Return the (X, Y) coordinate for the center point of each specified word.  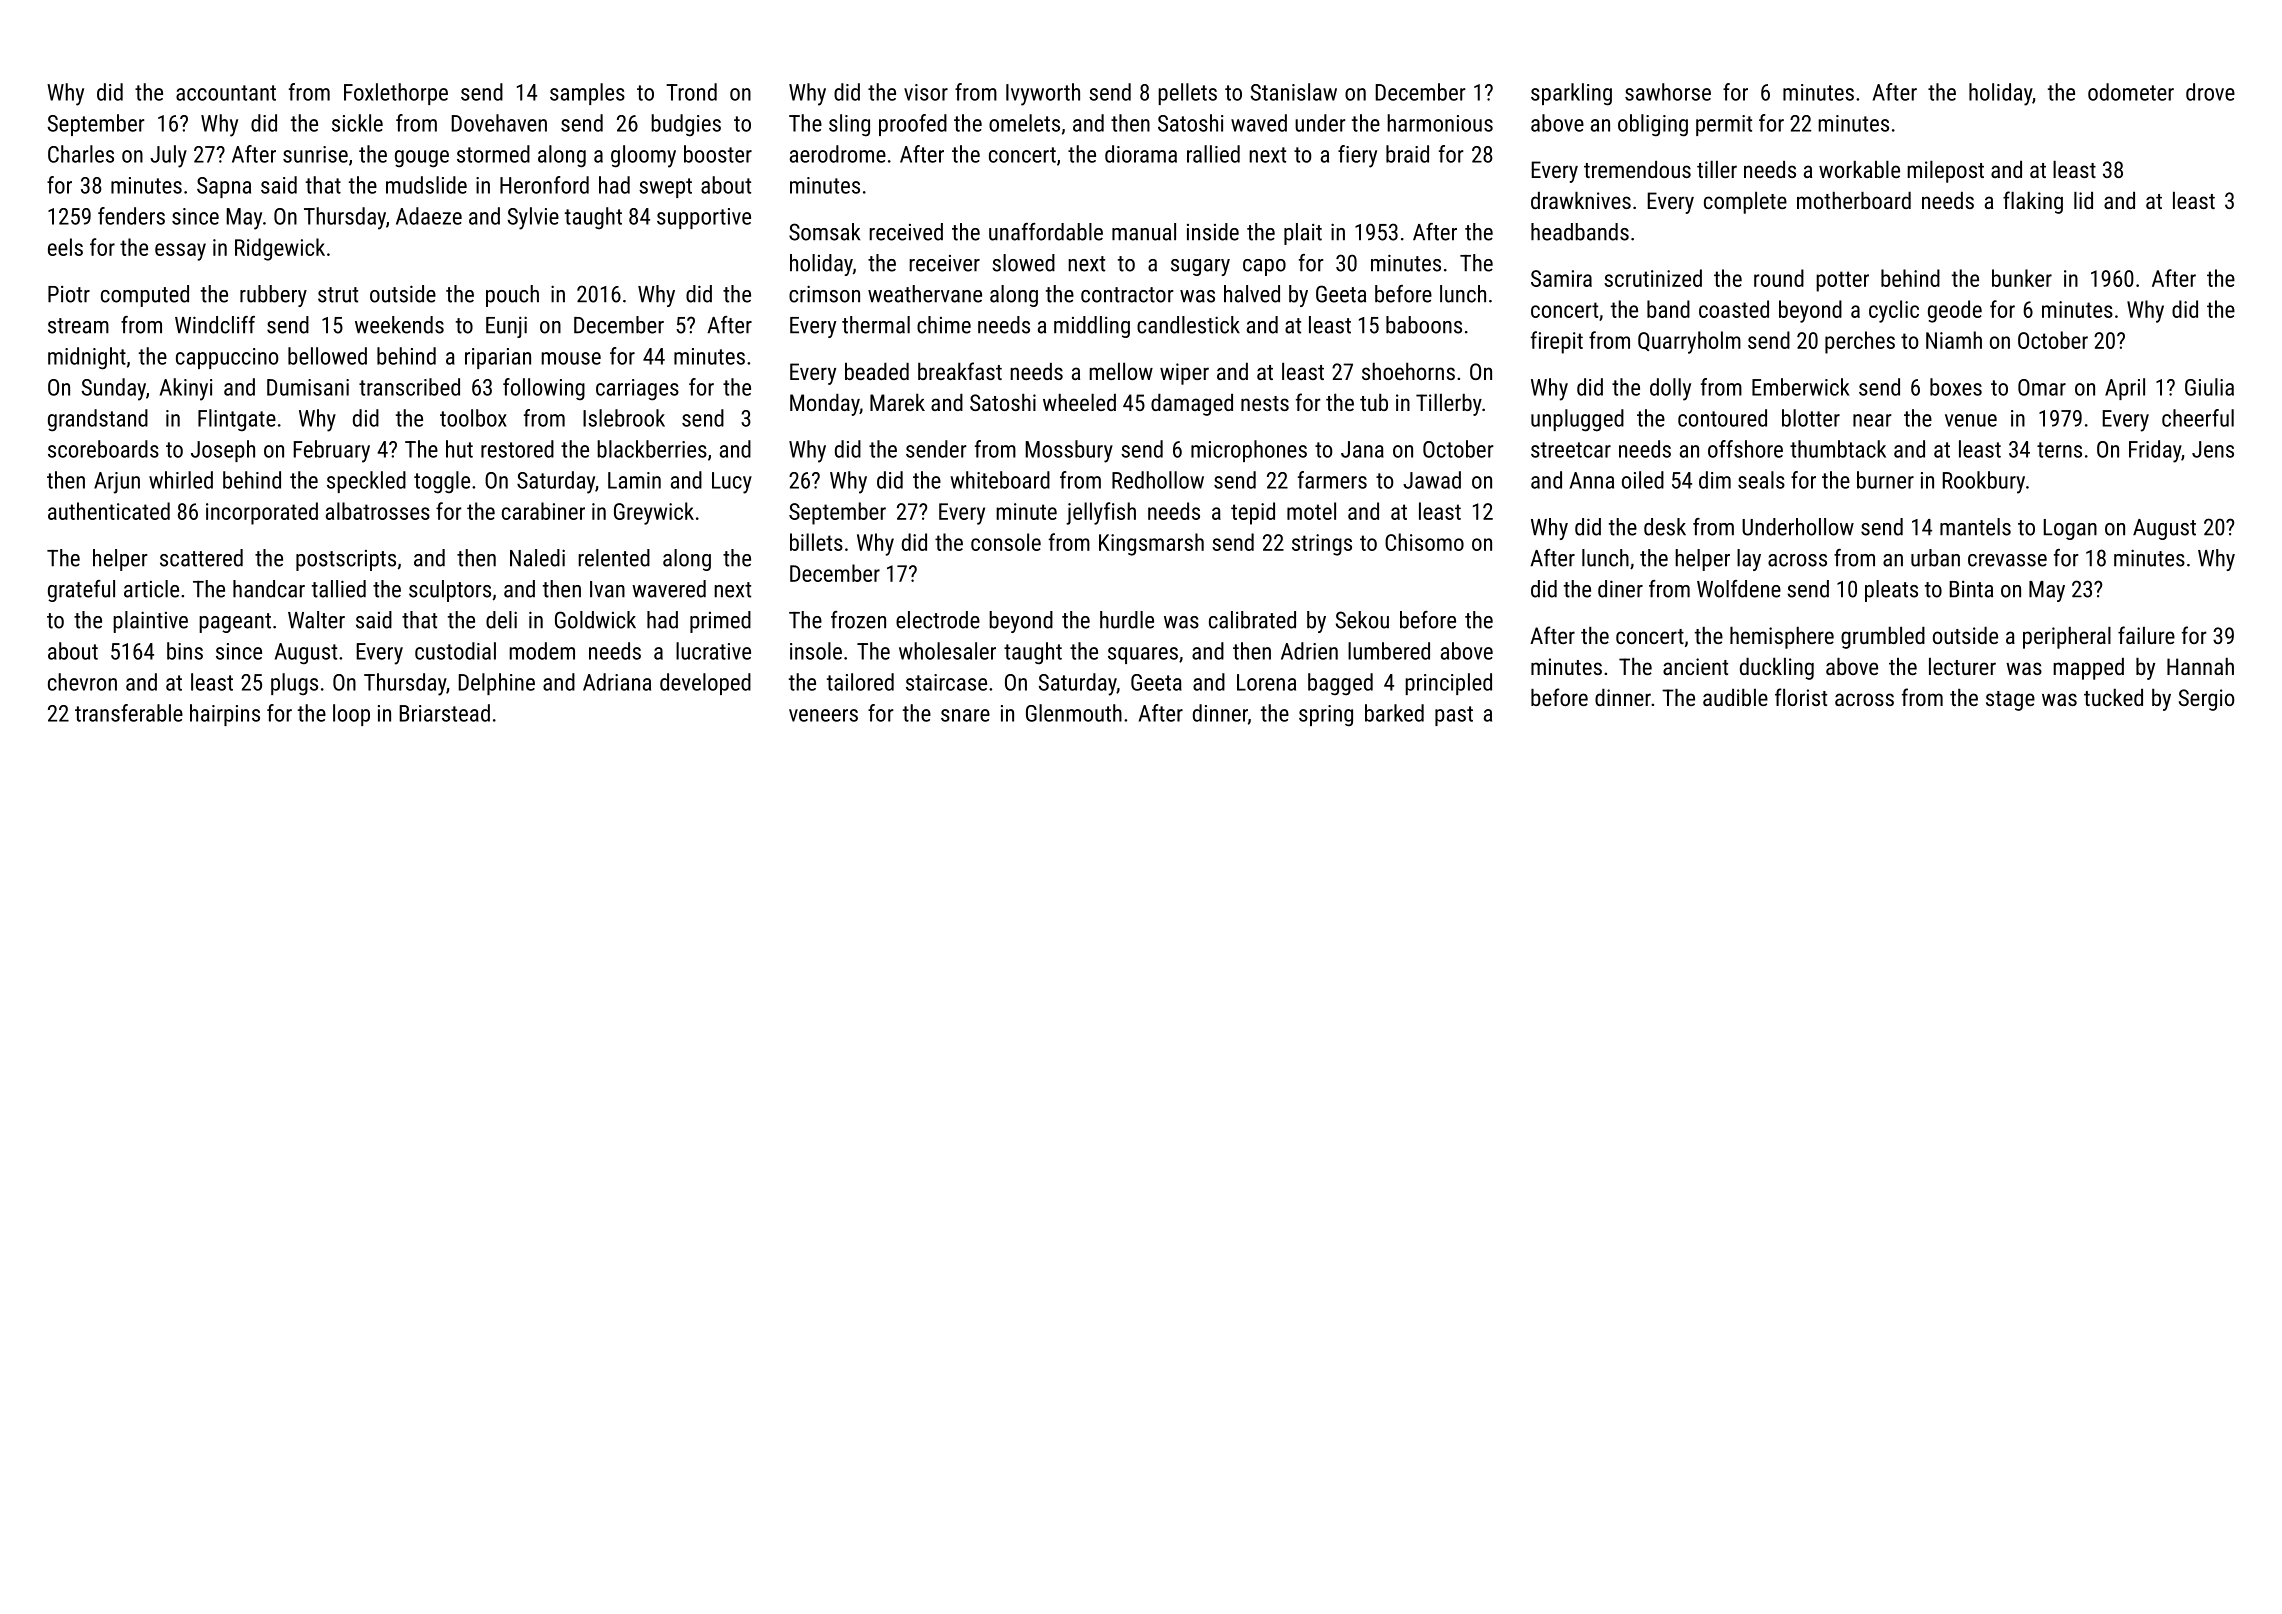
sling (849, 125)
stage (2010, 701)
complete (1745, 202)
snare (965, 715)
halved (1252, 294)
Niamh (1954, 340)
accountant (226, 93)
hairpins (225, 715)
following (544, 389)
